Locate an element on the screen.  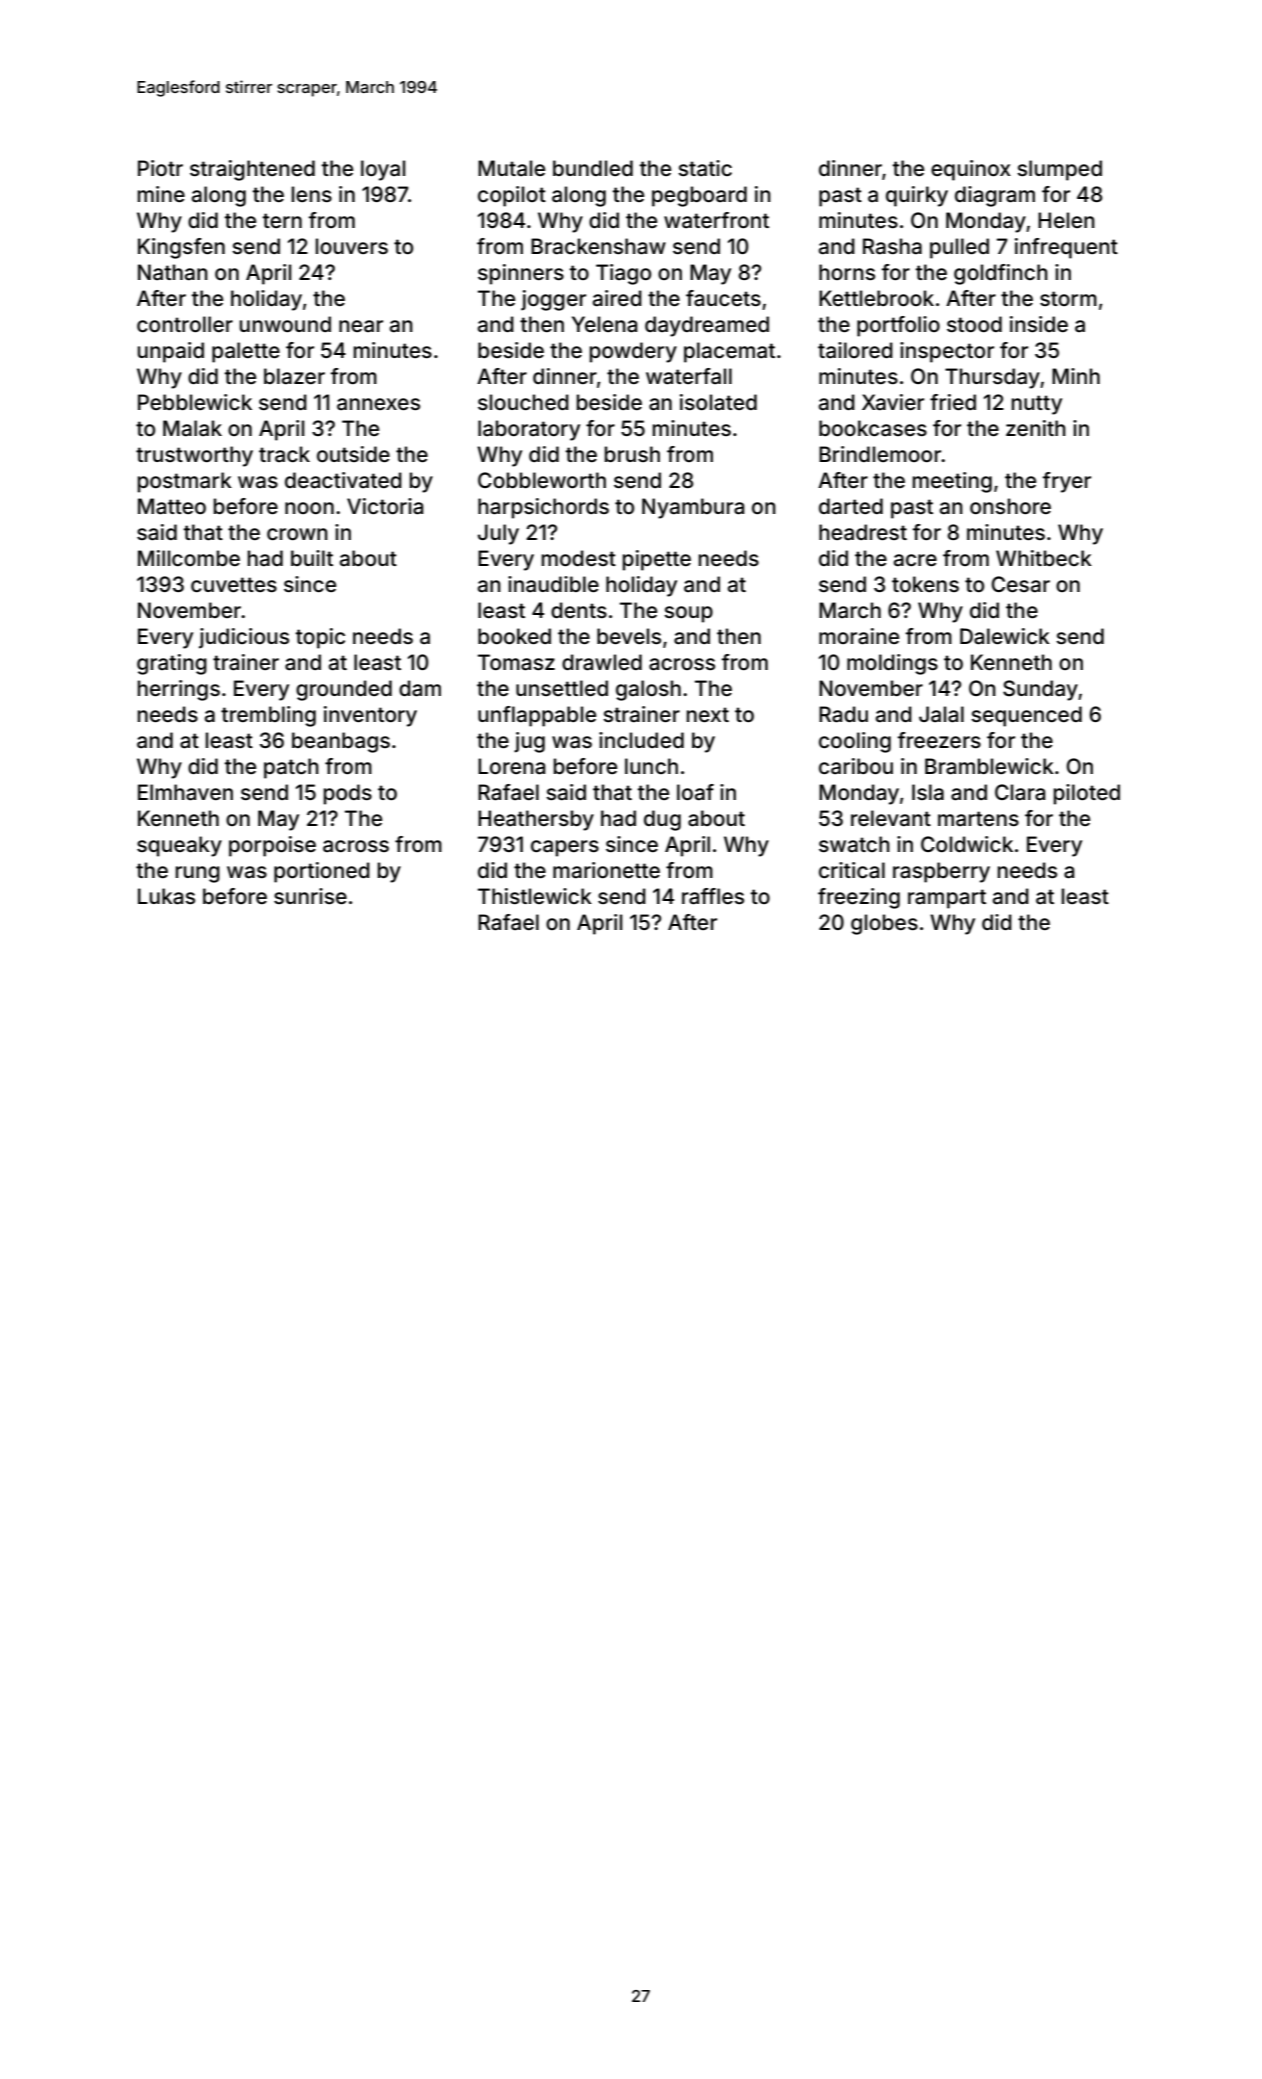
modest is located at coordinates (579, 558).
